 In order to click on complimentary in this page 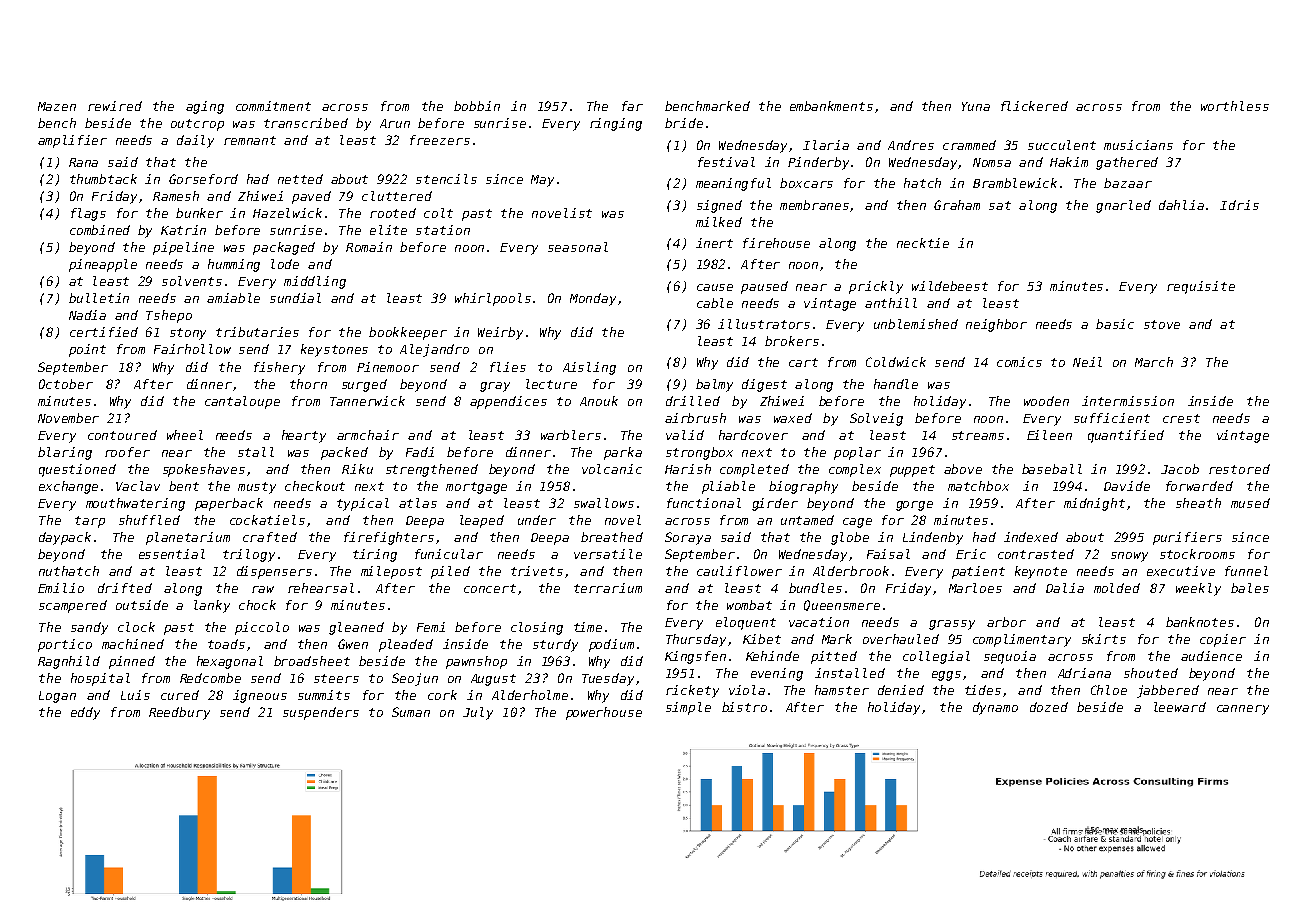, I will do `click(1022, 640)`.
